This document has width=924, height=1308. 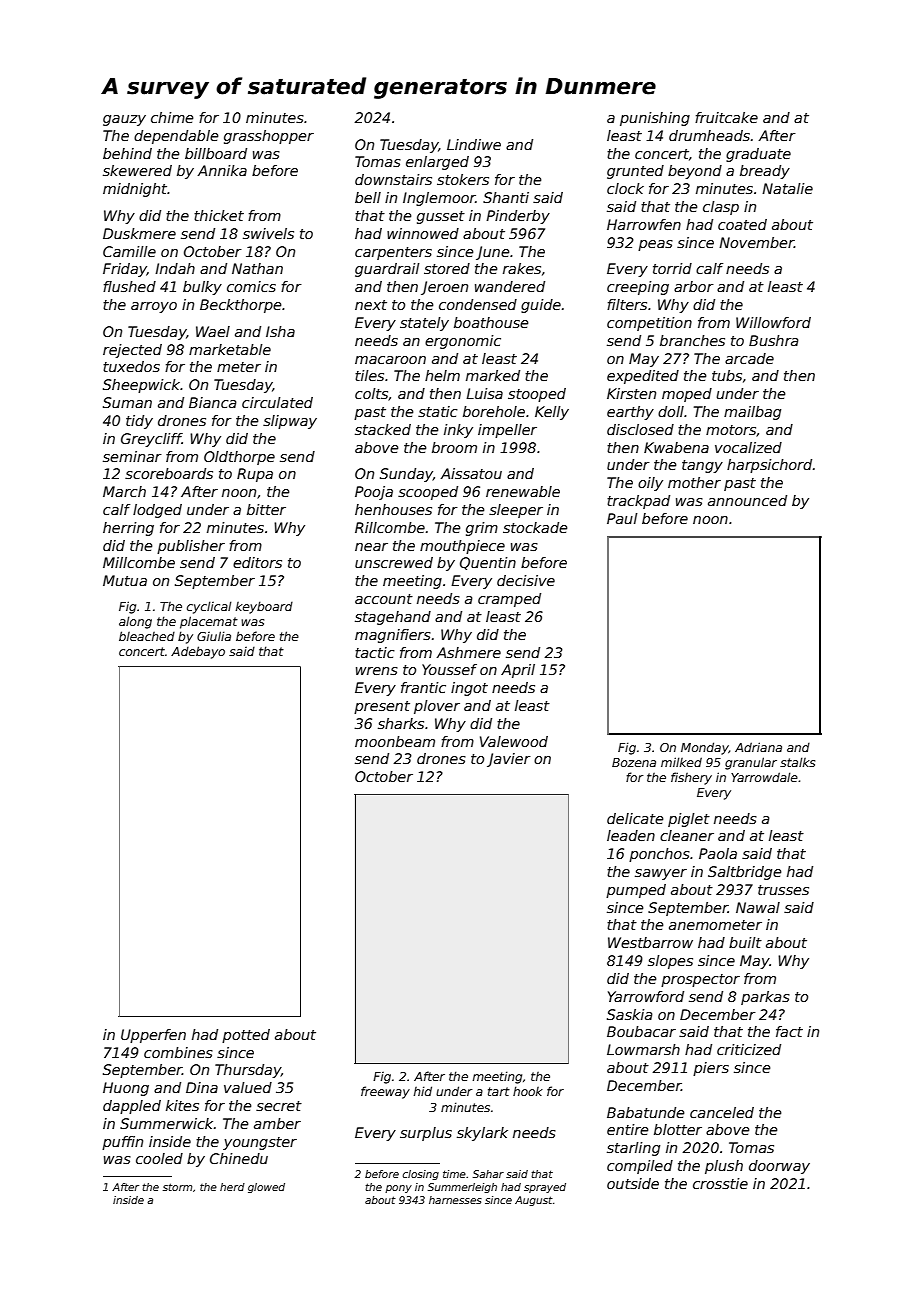 What do you see at coordinates (269, 137) in the document?
I see `grasshopper` at bounding box center [269, 137].
